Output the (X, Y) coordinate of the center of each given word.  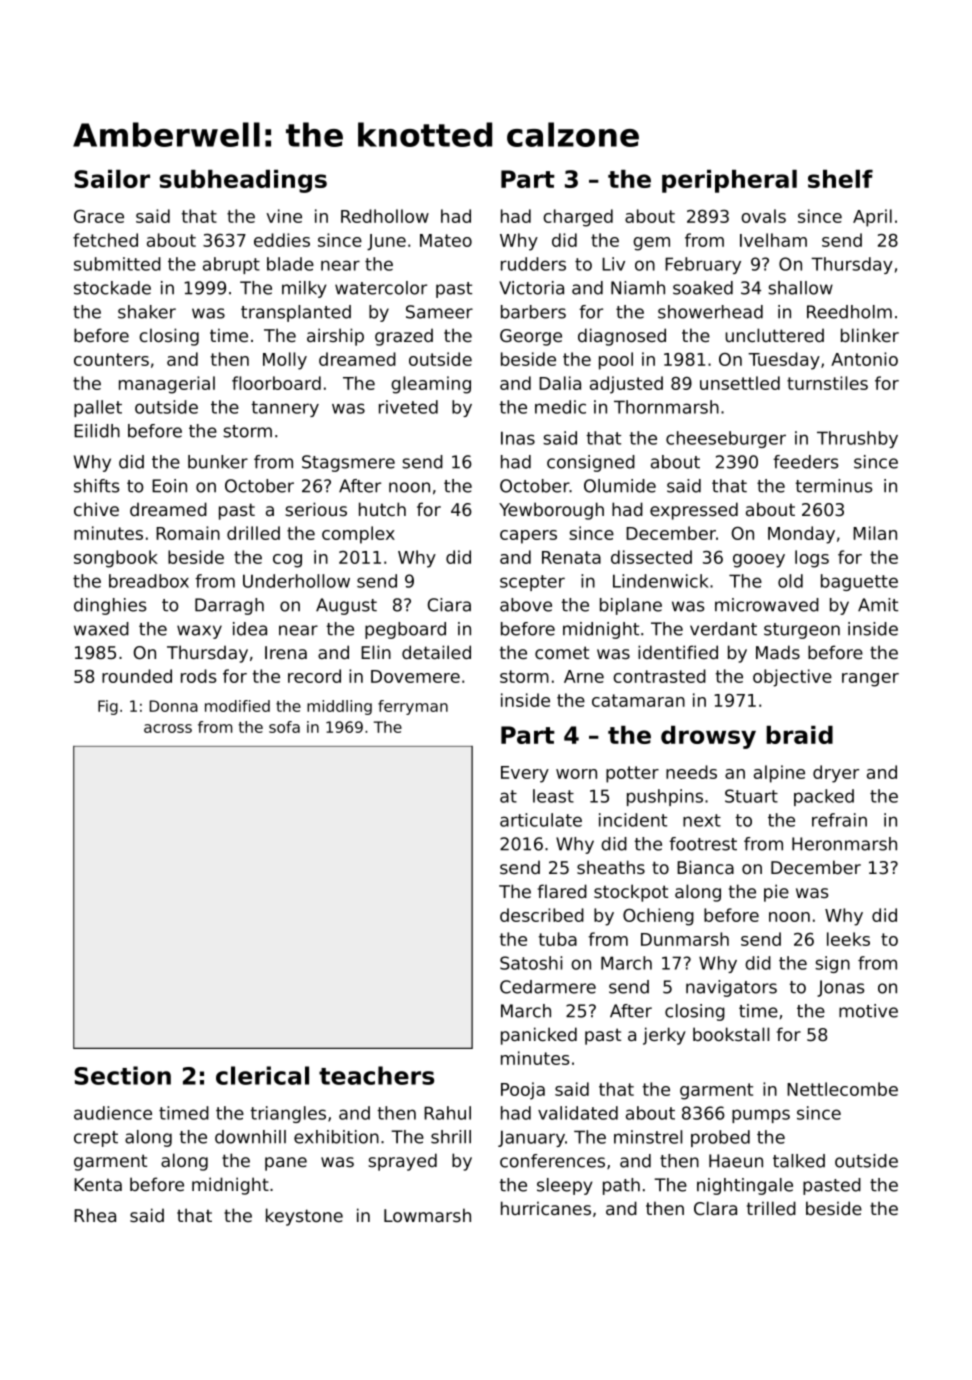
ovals (763, 216)
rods (198, 676)
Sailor (112, 179)
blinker (870, 335)
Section (122, 1075)
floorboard (276, 383)
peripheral (729, 181)
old (790, 581)
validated (578, 1113)
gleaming (431, 385)
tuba (558, 939)
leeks (848, 939)
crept (96, 1139)
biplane (631, 606)
